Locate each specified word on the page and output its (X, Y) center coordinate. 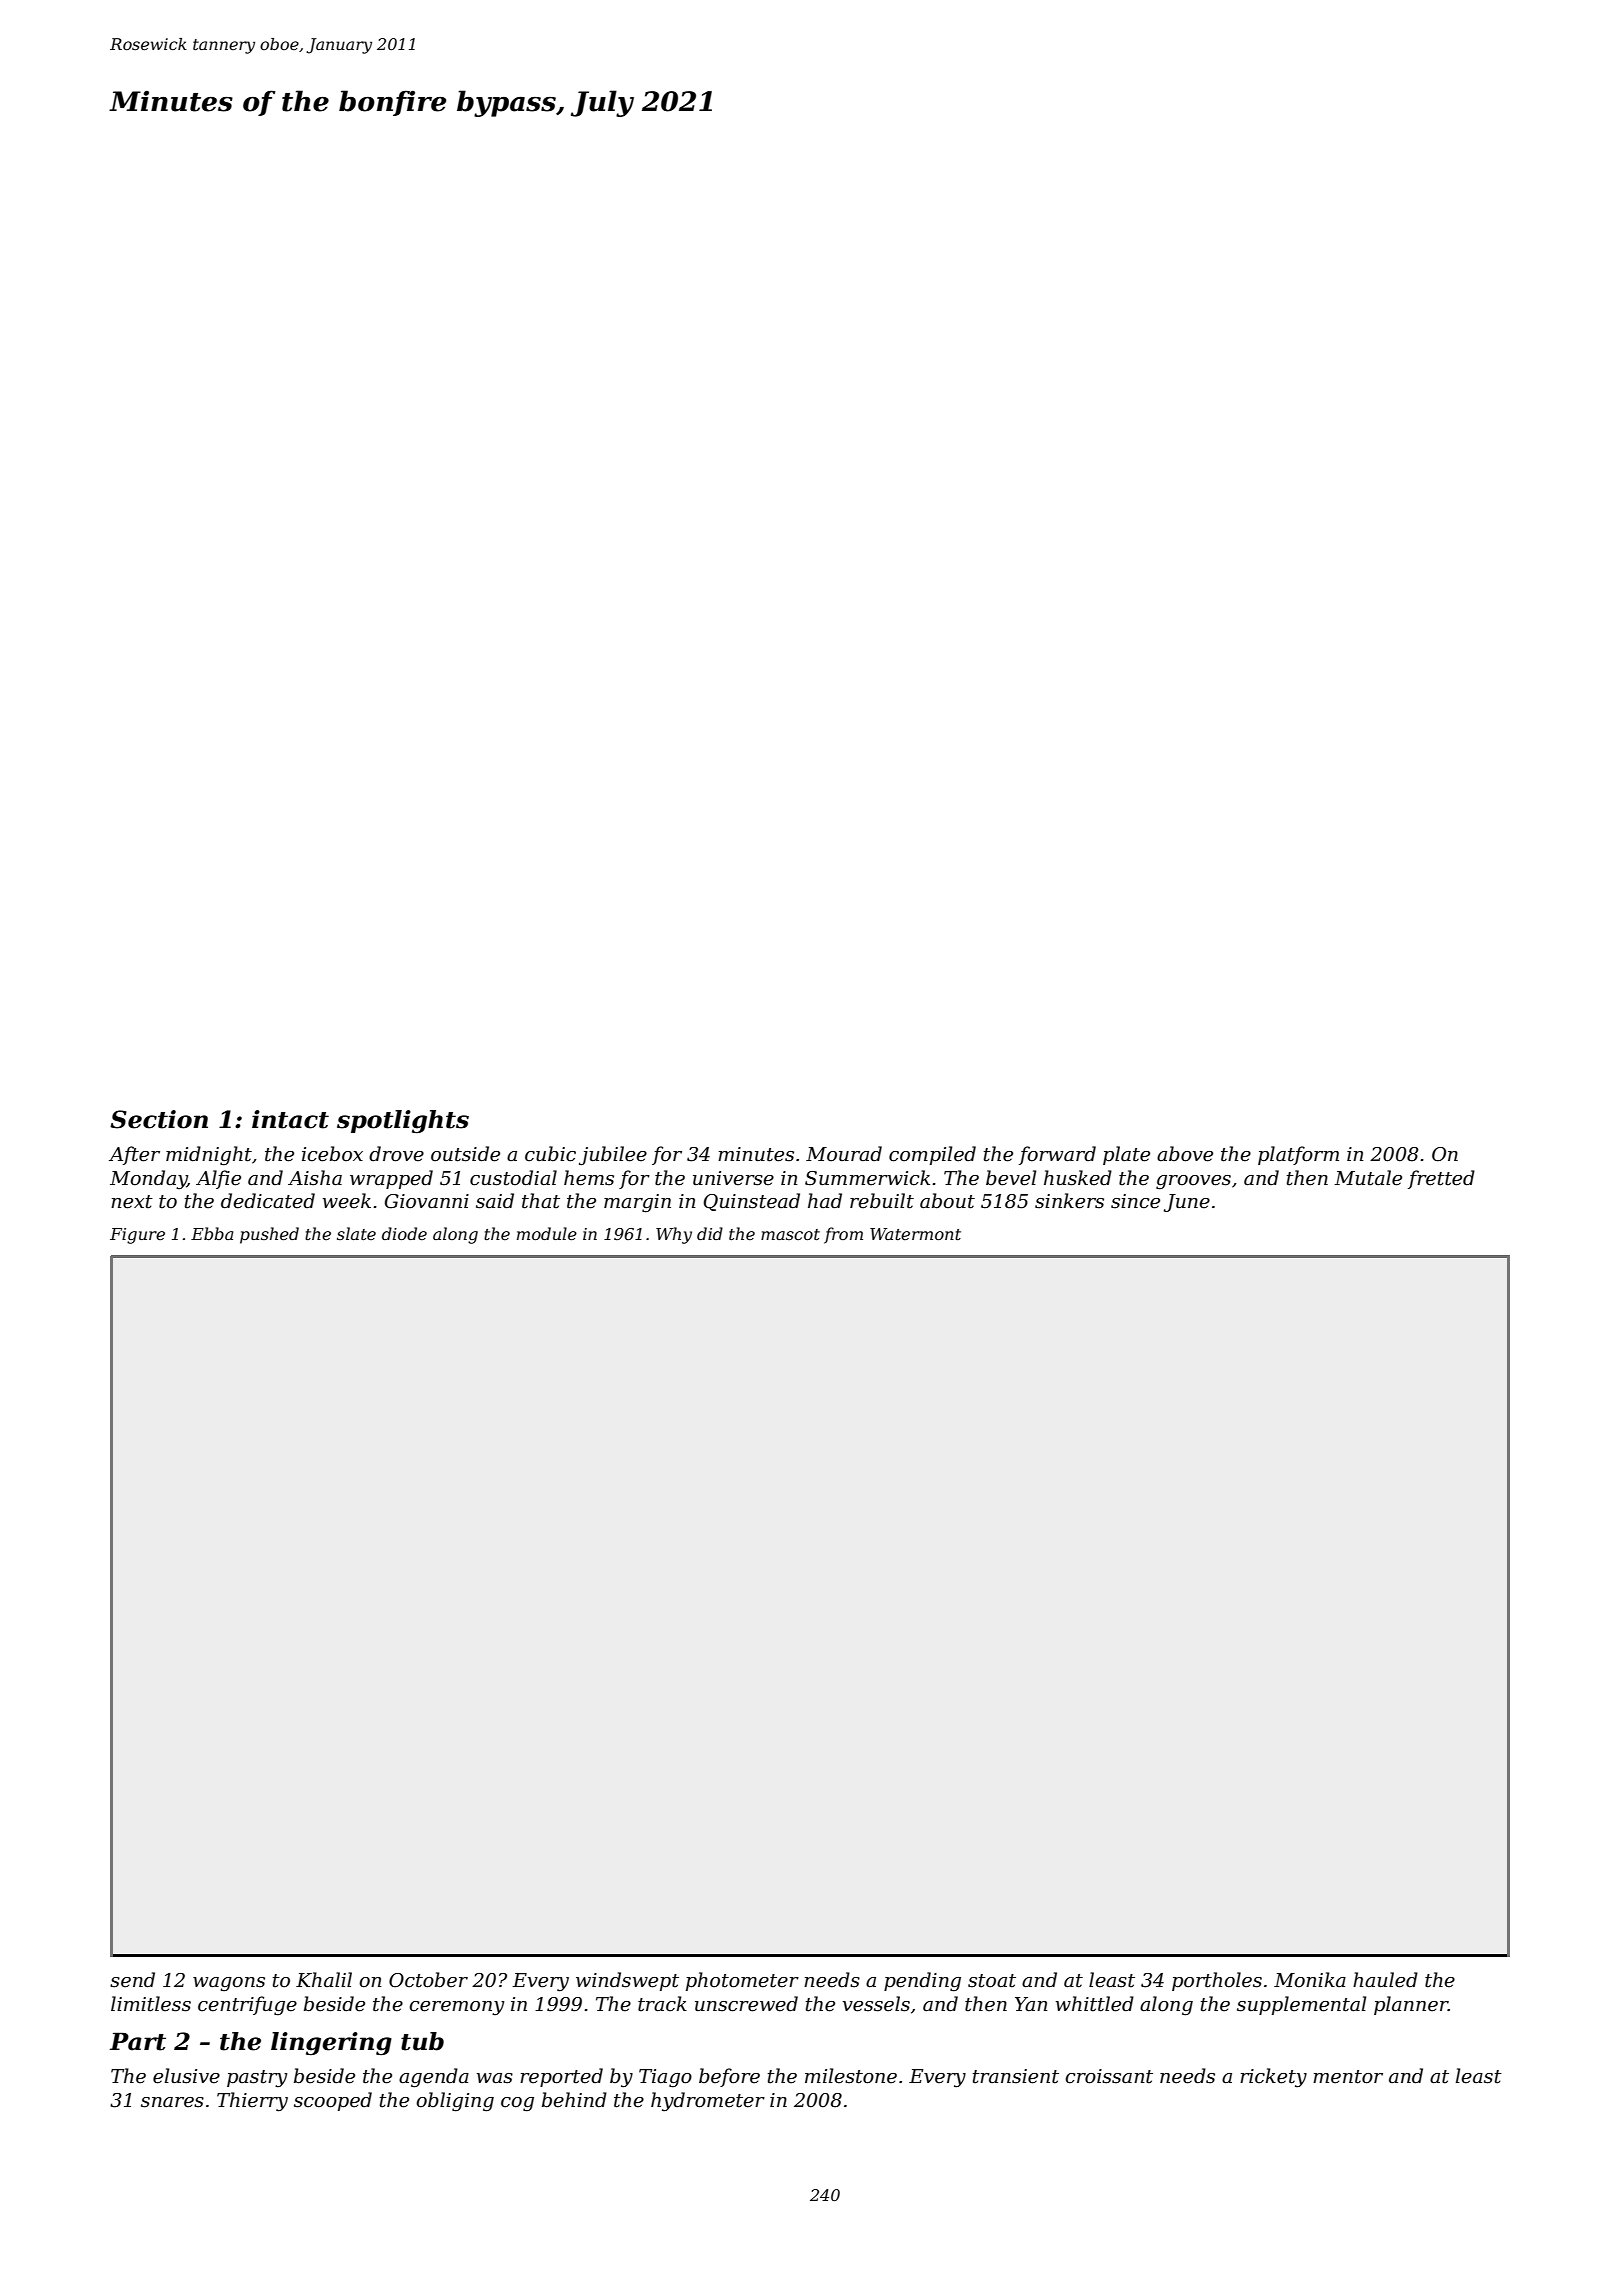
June (1187, 1203)
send (132, 1980)
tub (422, 2041)
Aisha (315, 1178)
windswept (627, 1981)
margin (637, 1203)
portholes (1217, 1981)
